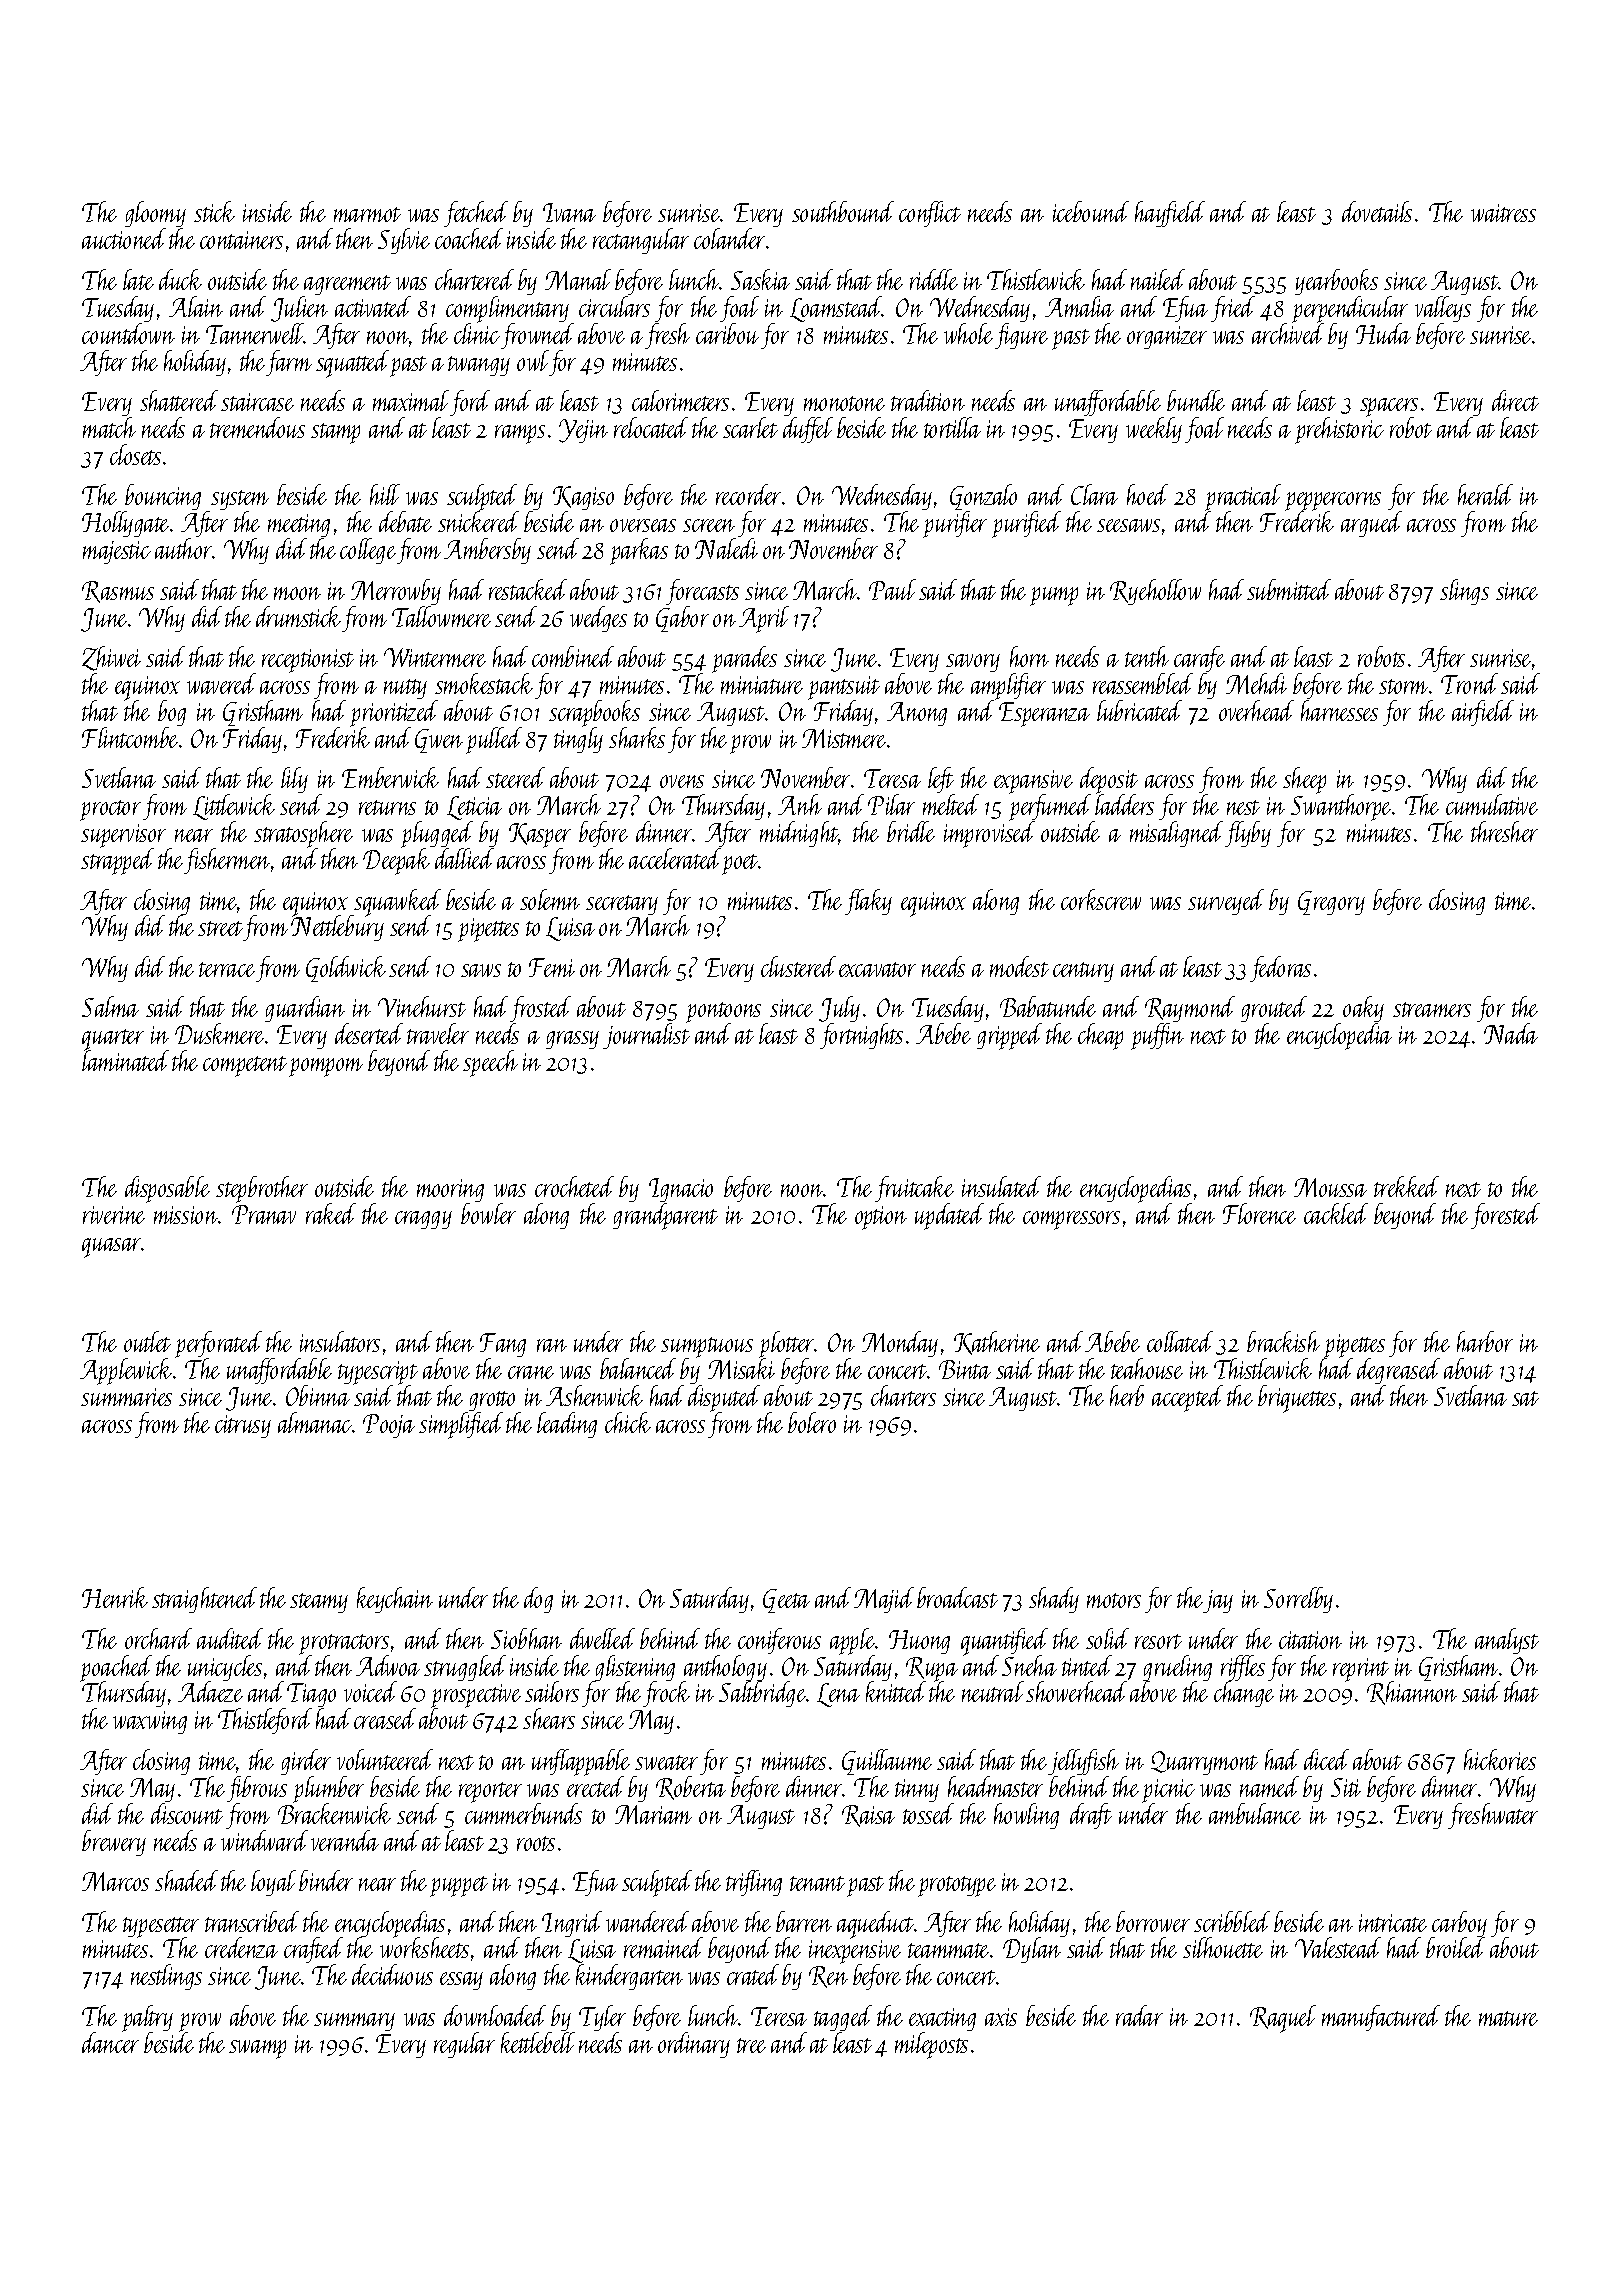  Describe the element at coordinates (744, 659) in the screenshot. I see `parades` at that location.
